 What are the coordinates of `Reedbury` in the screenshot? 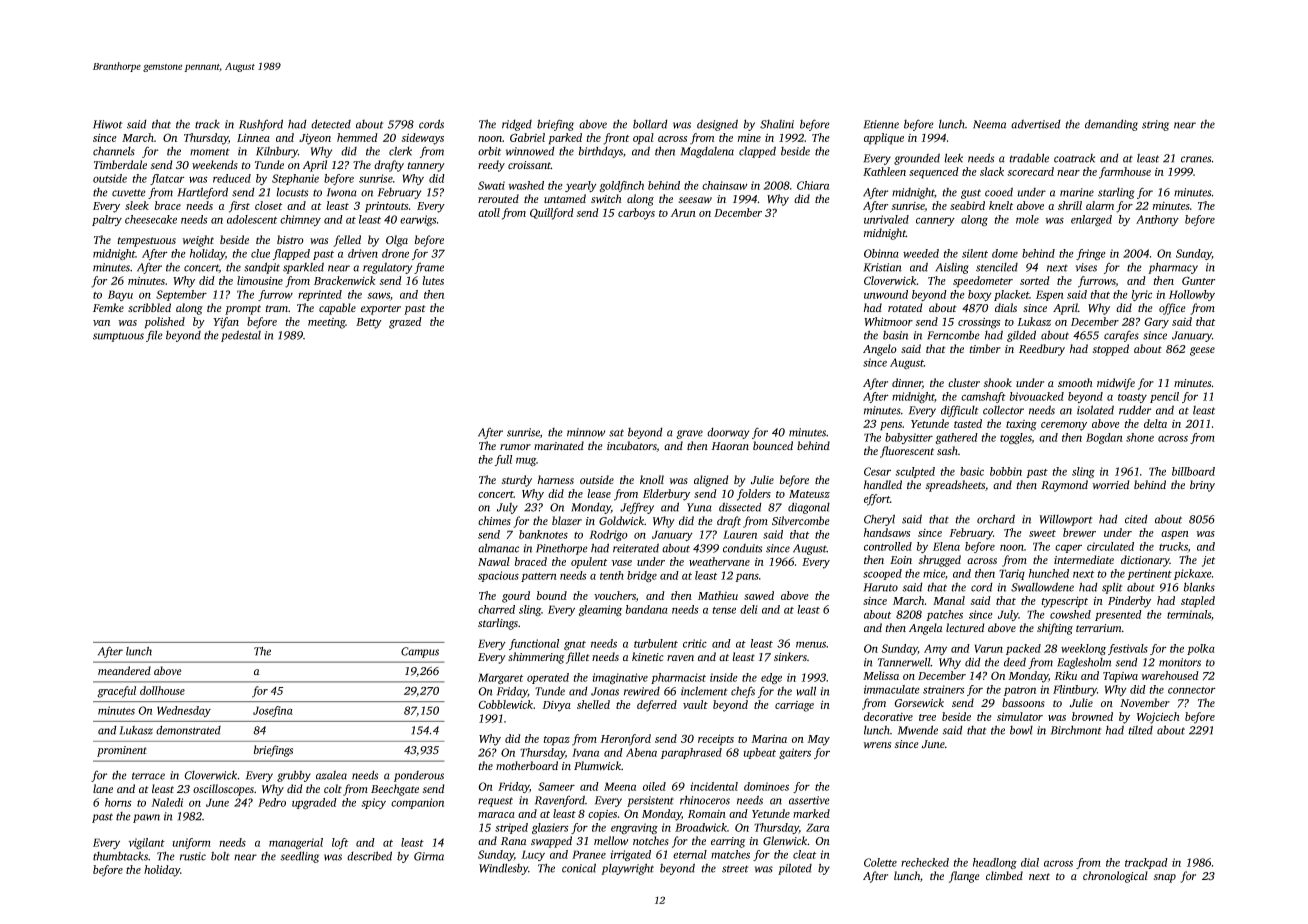 It's located at (1042, 350).
